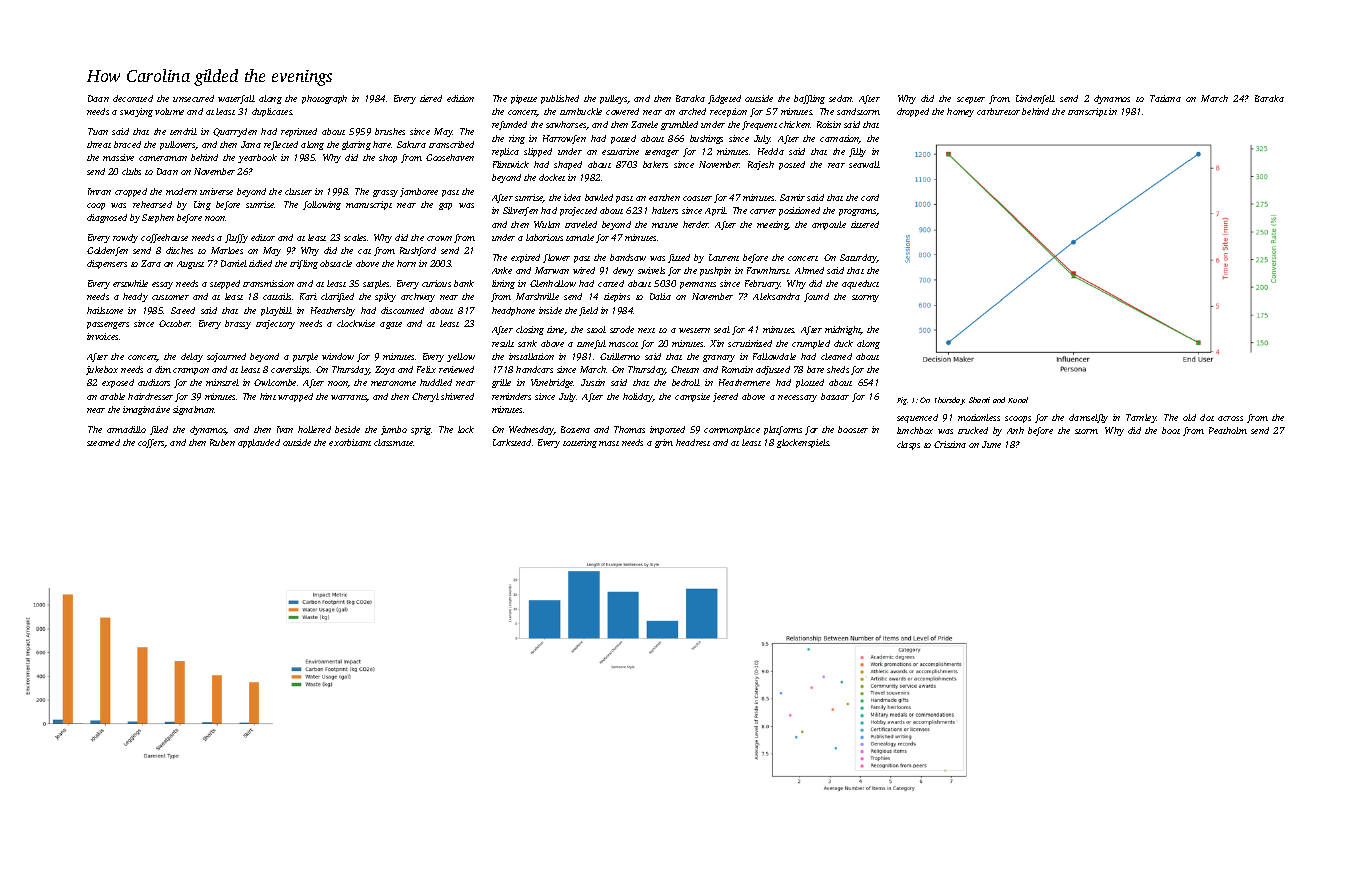 The height and width of the screenshot is (887, 1372). Describe the element at coordinates (99, 144) in the screenshot. I see `threat` at that location.
